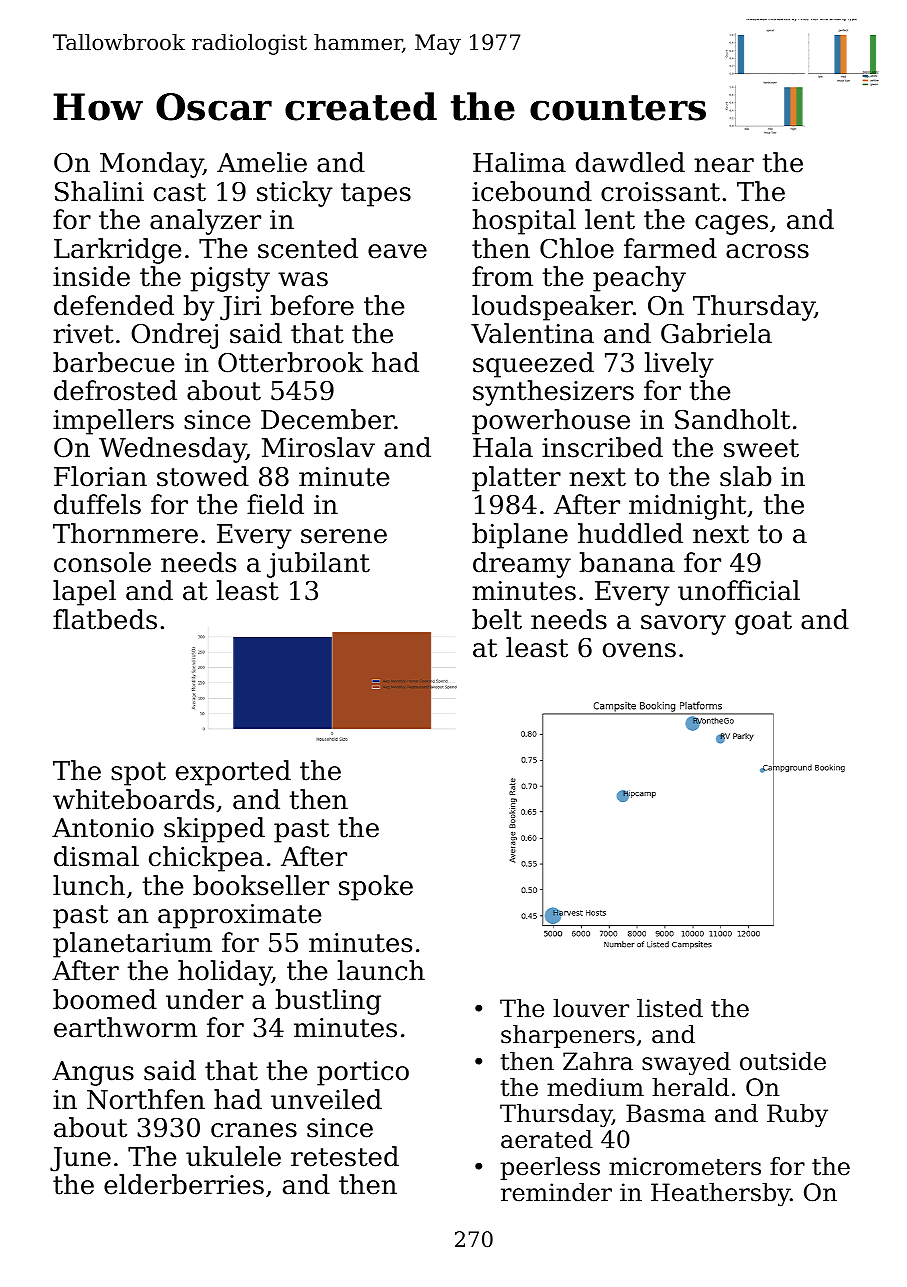 Image resolution: width=907 pixels, height=1287 pixels. Describe the element at coordinates (376, 888) in the image. I see `spoke` at that location.
